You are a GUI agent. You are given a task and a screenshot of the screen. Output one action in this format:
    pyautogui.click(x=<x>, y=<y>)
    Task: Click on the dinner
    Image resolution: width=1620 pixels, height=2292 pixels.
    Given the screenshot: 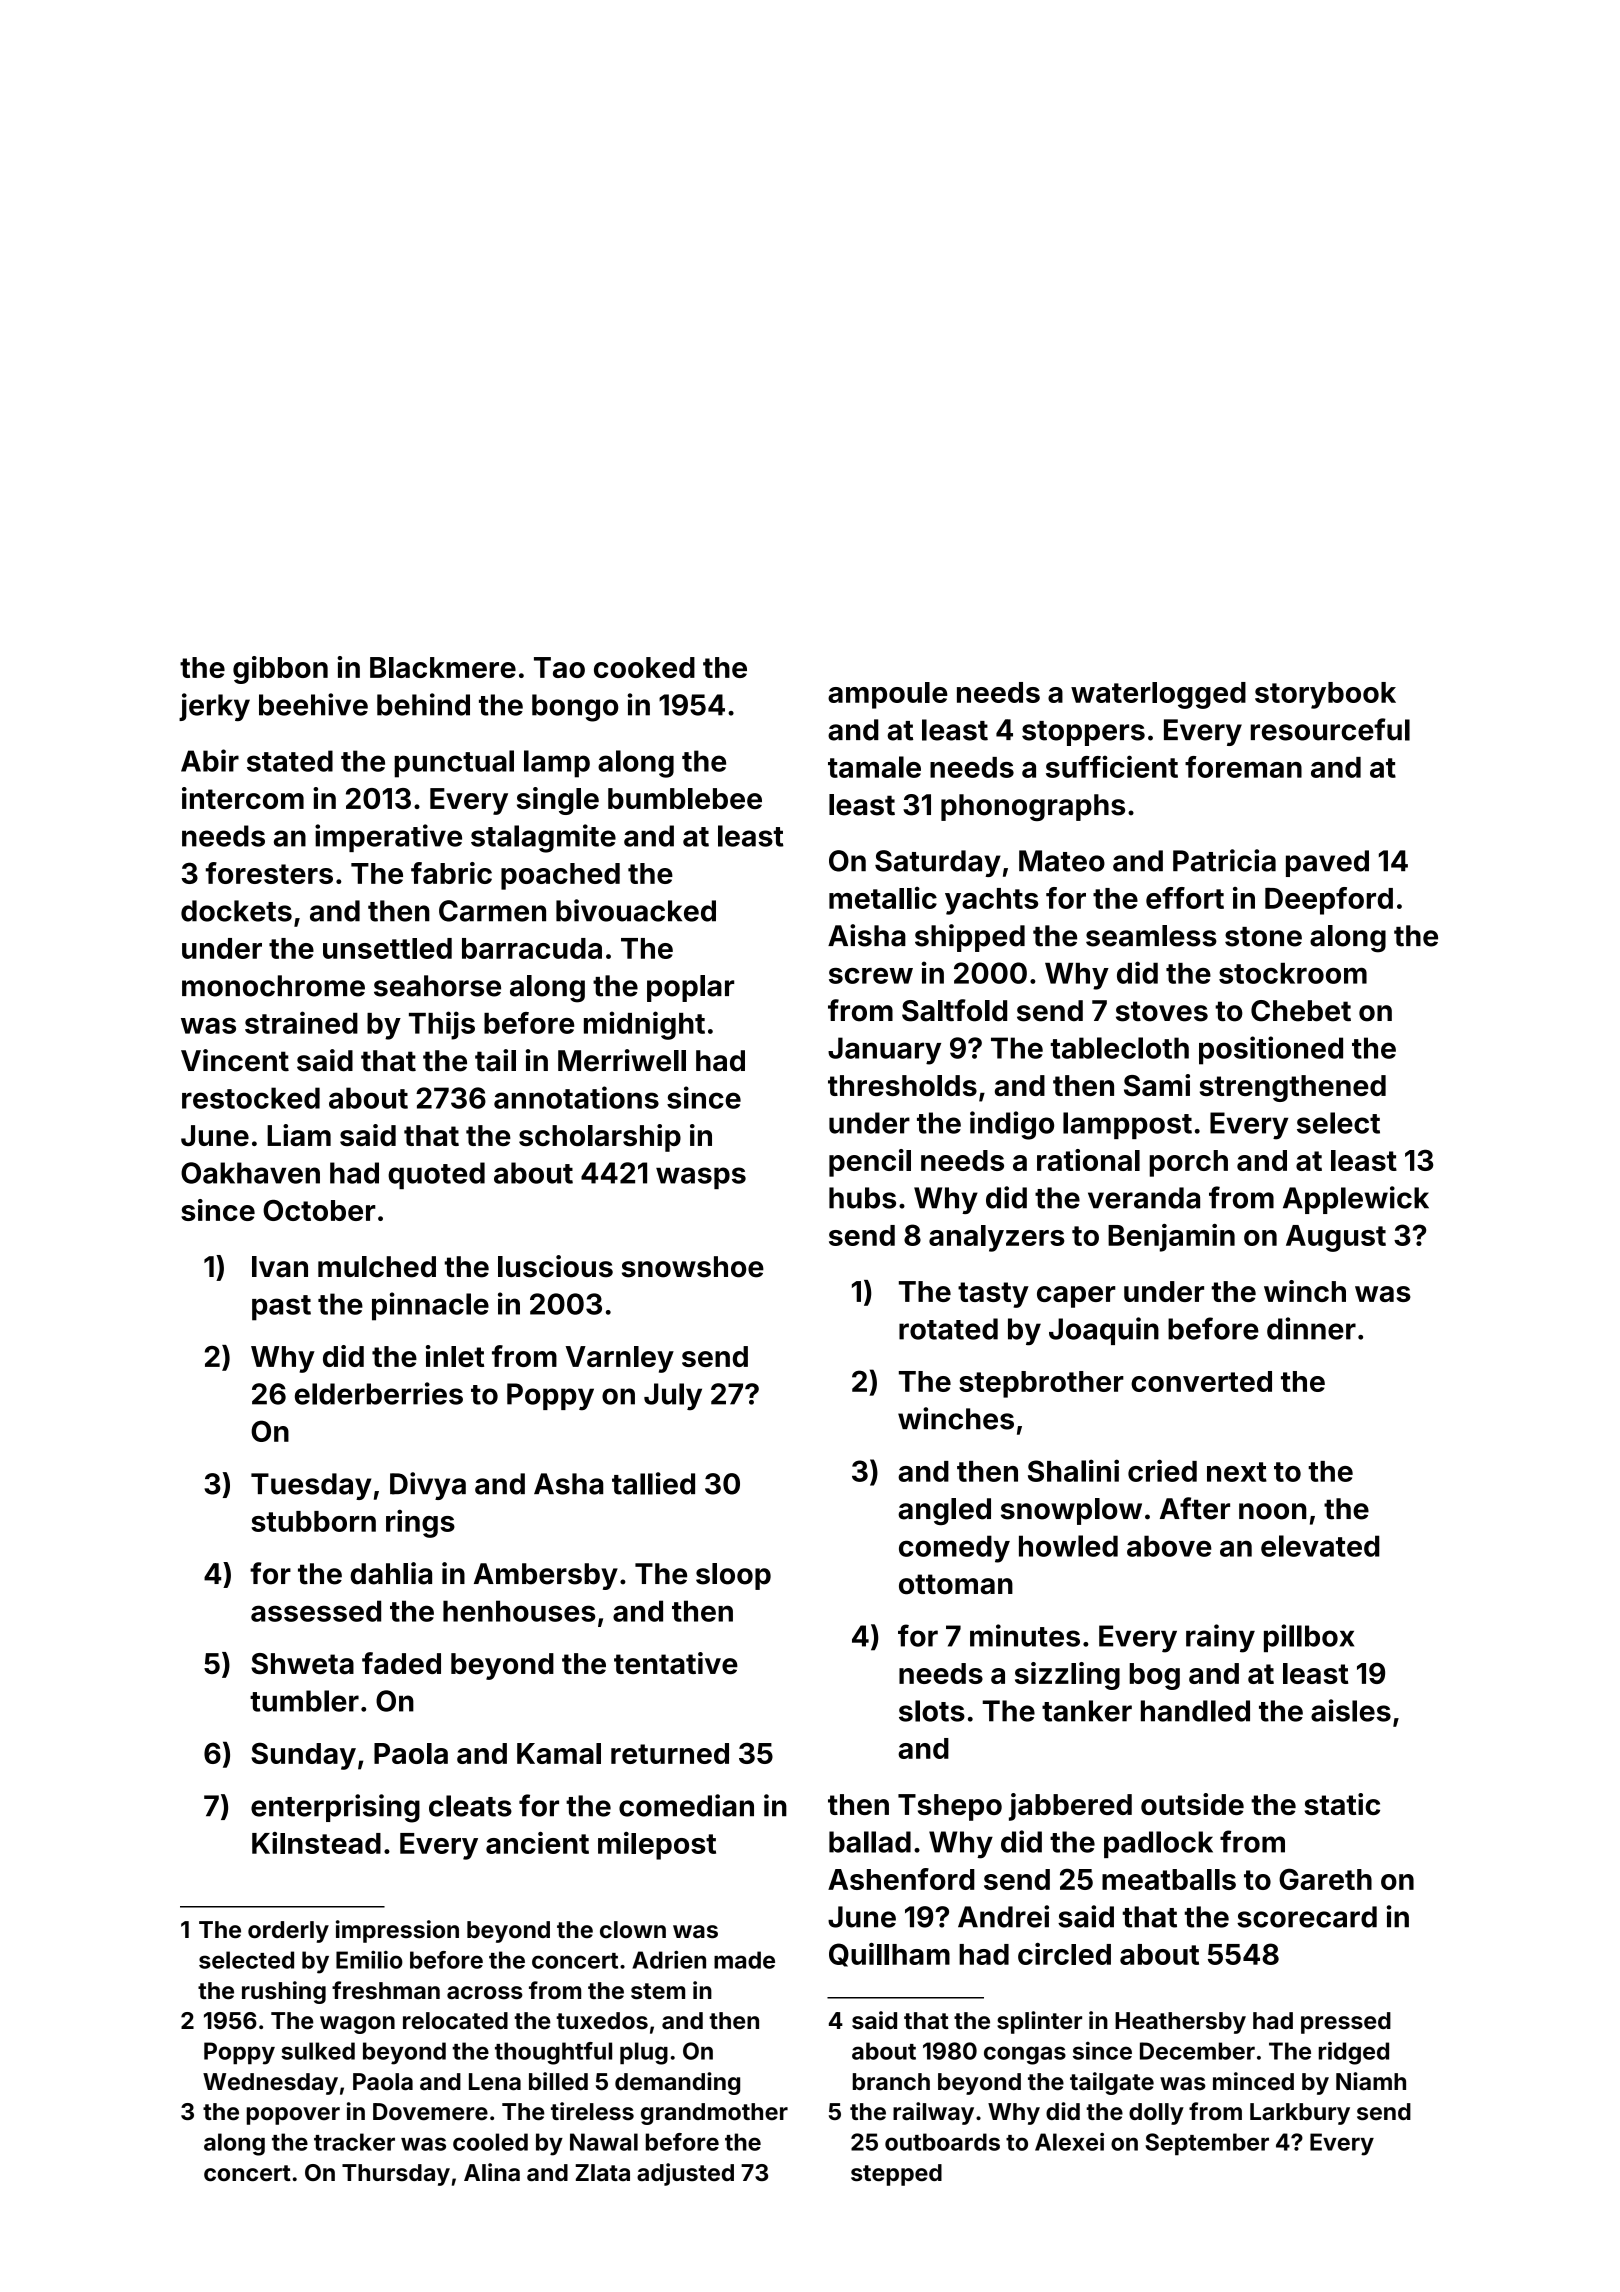 What is the action you would take?
    pyautogui.click(x=1311, y=1328)
